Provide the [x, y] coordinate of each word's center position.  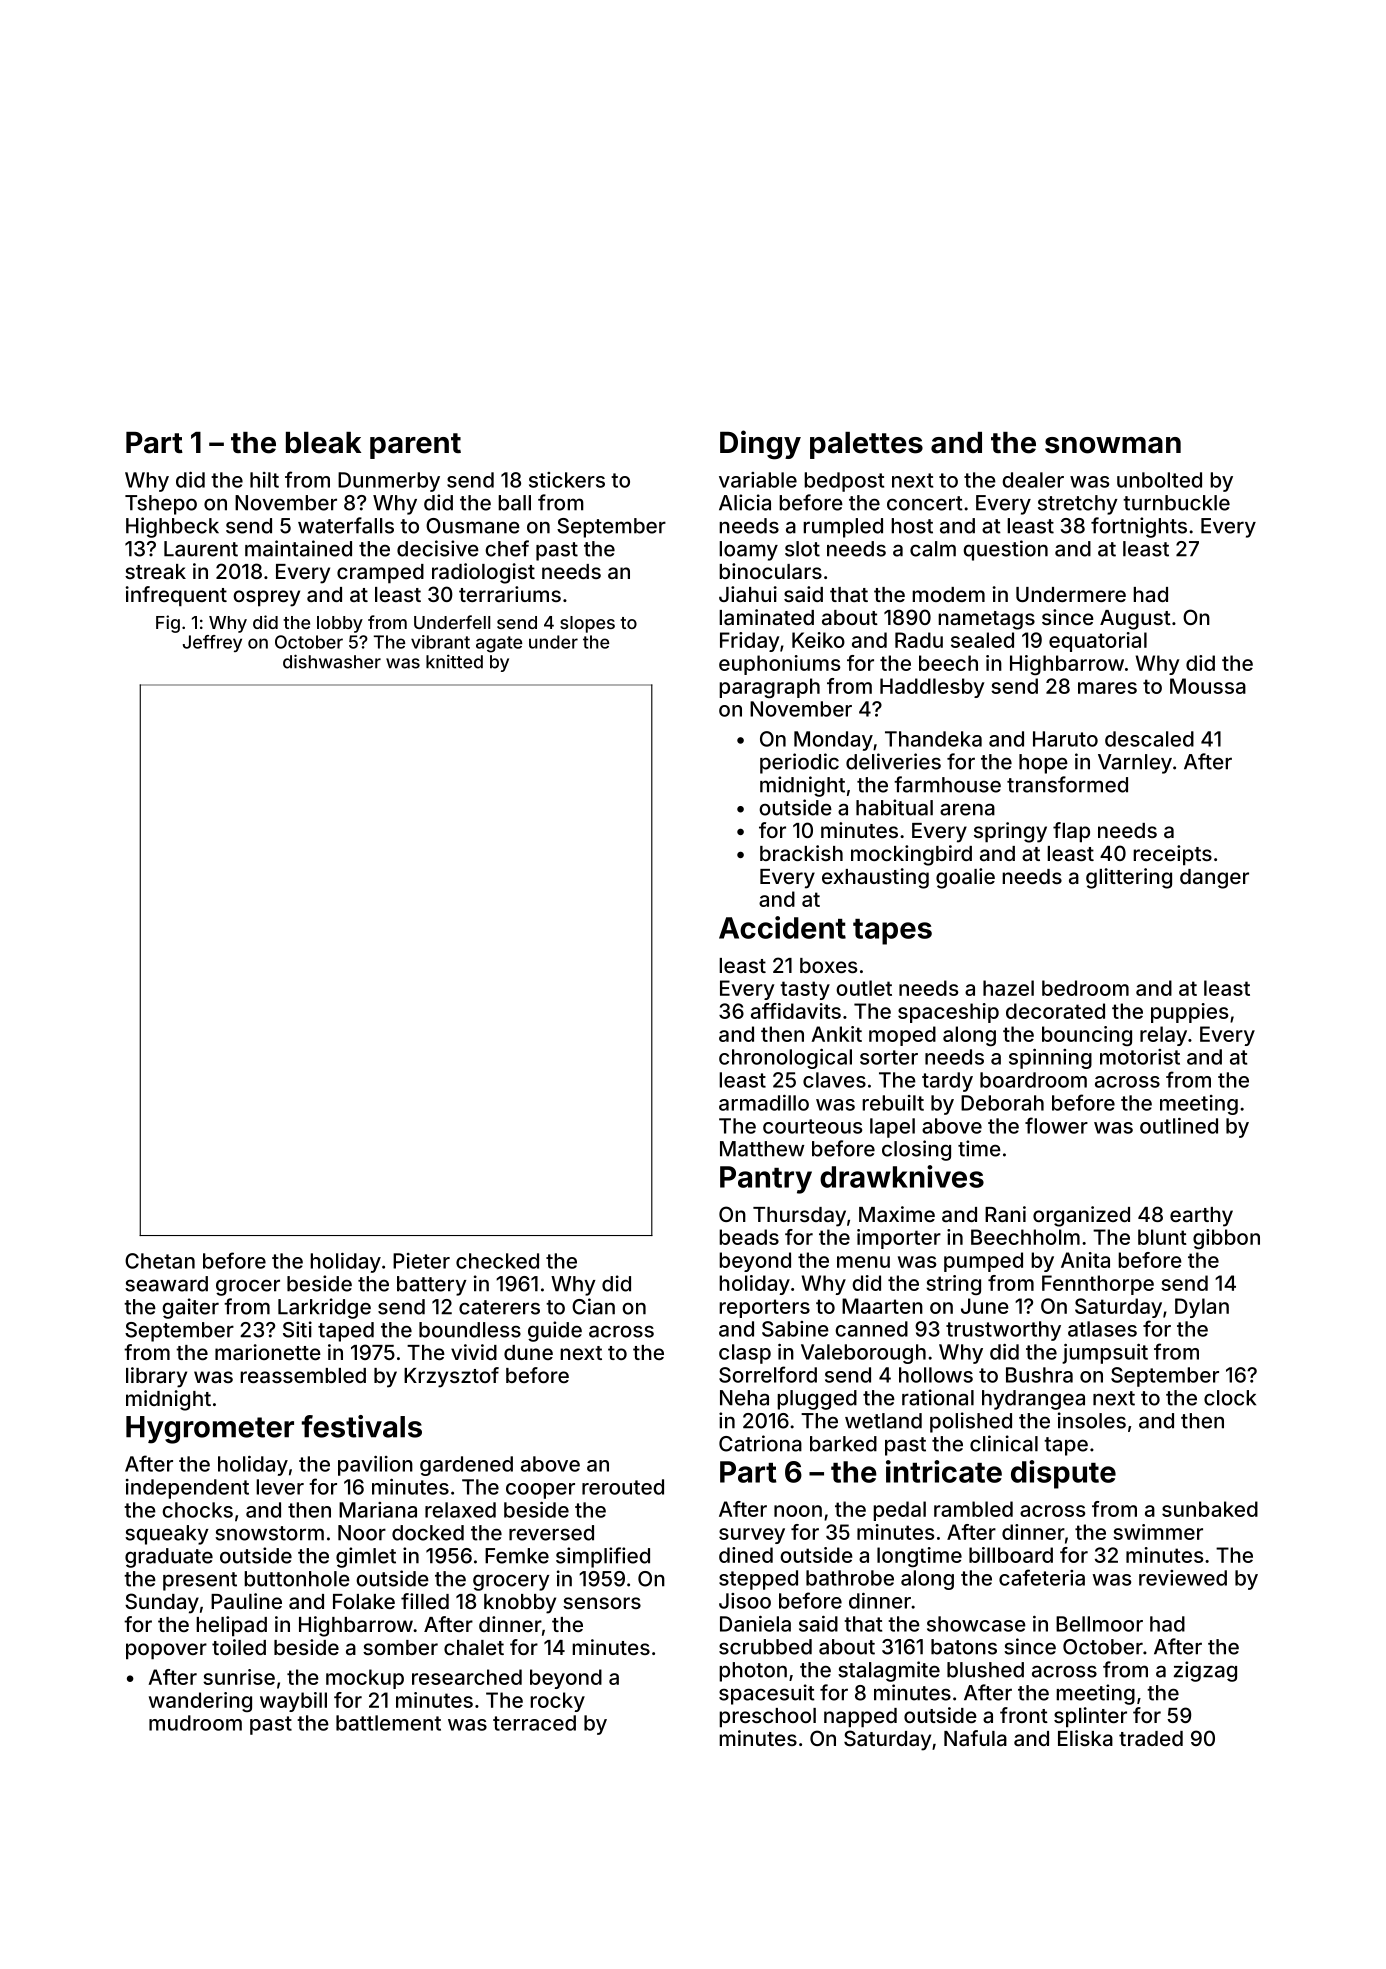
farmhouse [947, 784]
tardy [947, 1082]
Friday [750, 642]
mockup [365, 1679]
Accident [782, 927]
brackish [801, 853]
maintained [298, 548]
